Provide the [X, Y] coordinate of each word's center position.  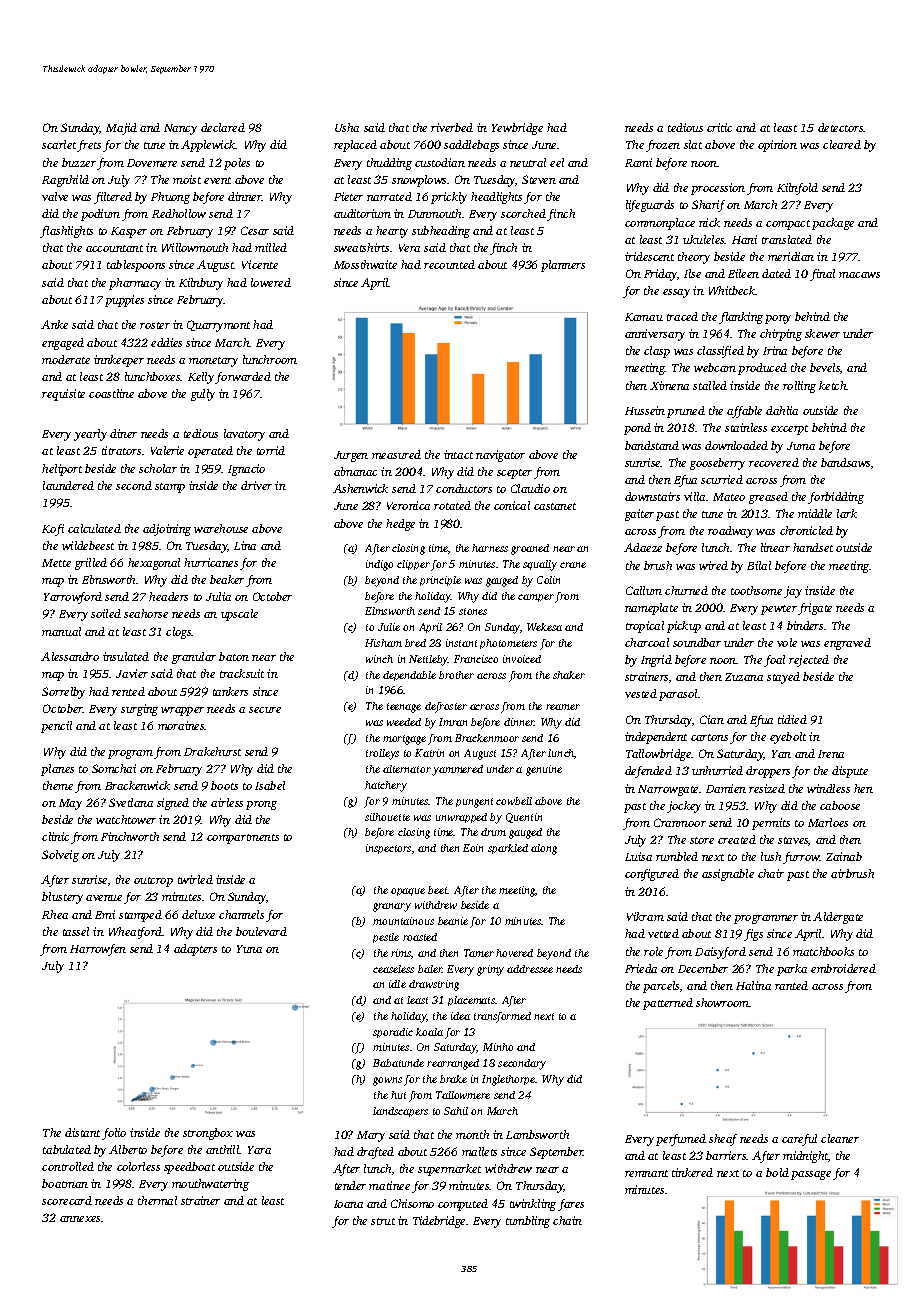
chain [567, 1220]
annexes [81, 1219]
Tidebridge [439, 1222]
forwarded [243, 378]
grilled [91, 564]
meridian [791, 256]
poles [237, 164]
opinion [777, 146]
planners [563, 266]
